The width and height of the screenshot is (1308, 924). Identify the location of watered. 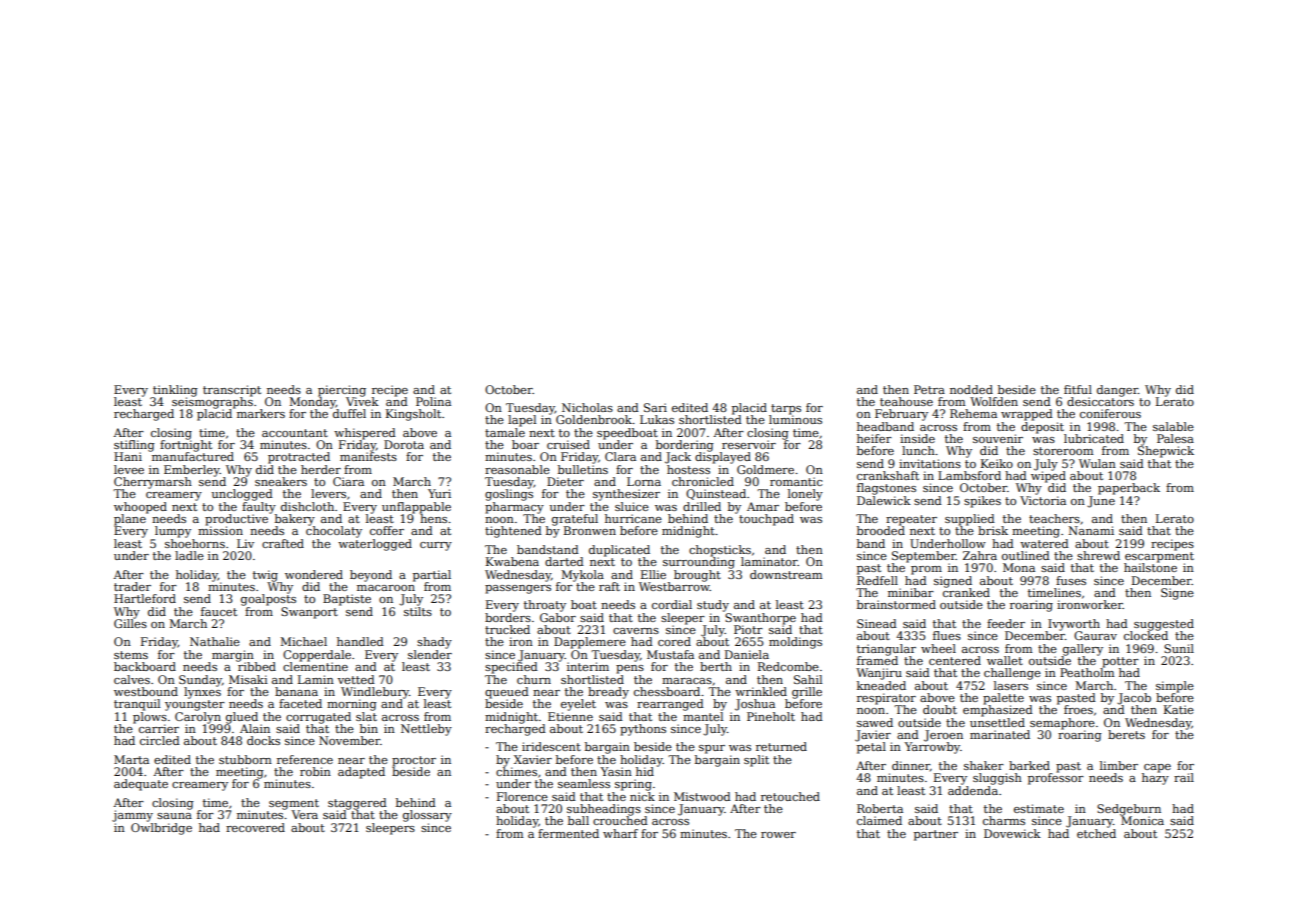
(1044, 543).
